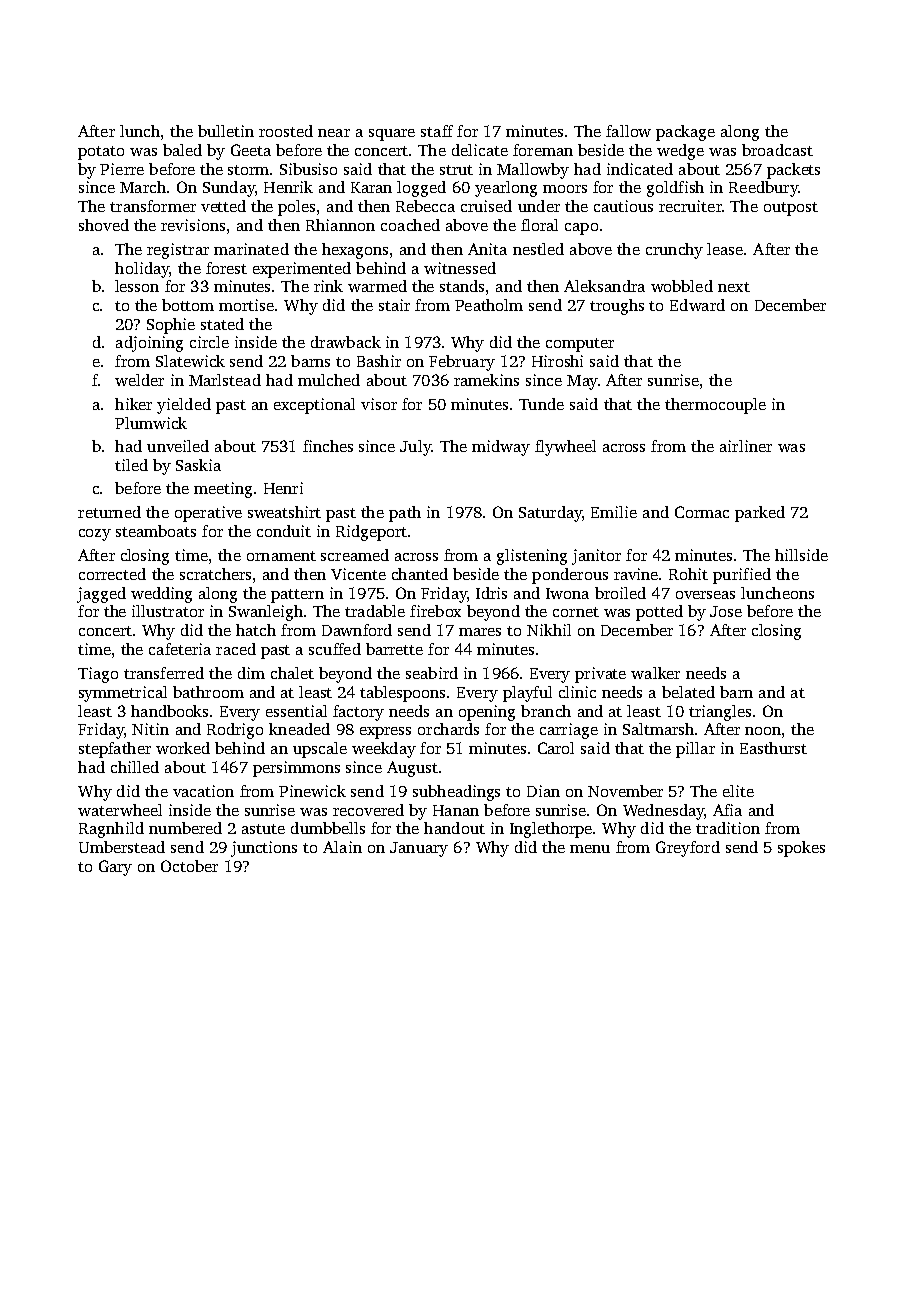  Describe the element at coordinates (286, 131) in the image. I see `roosted` at that location.
